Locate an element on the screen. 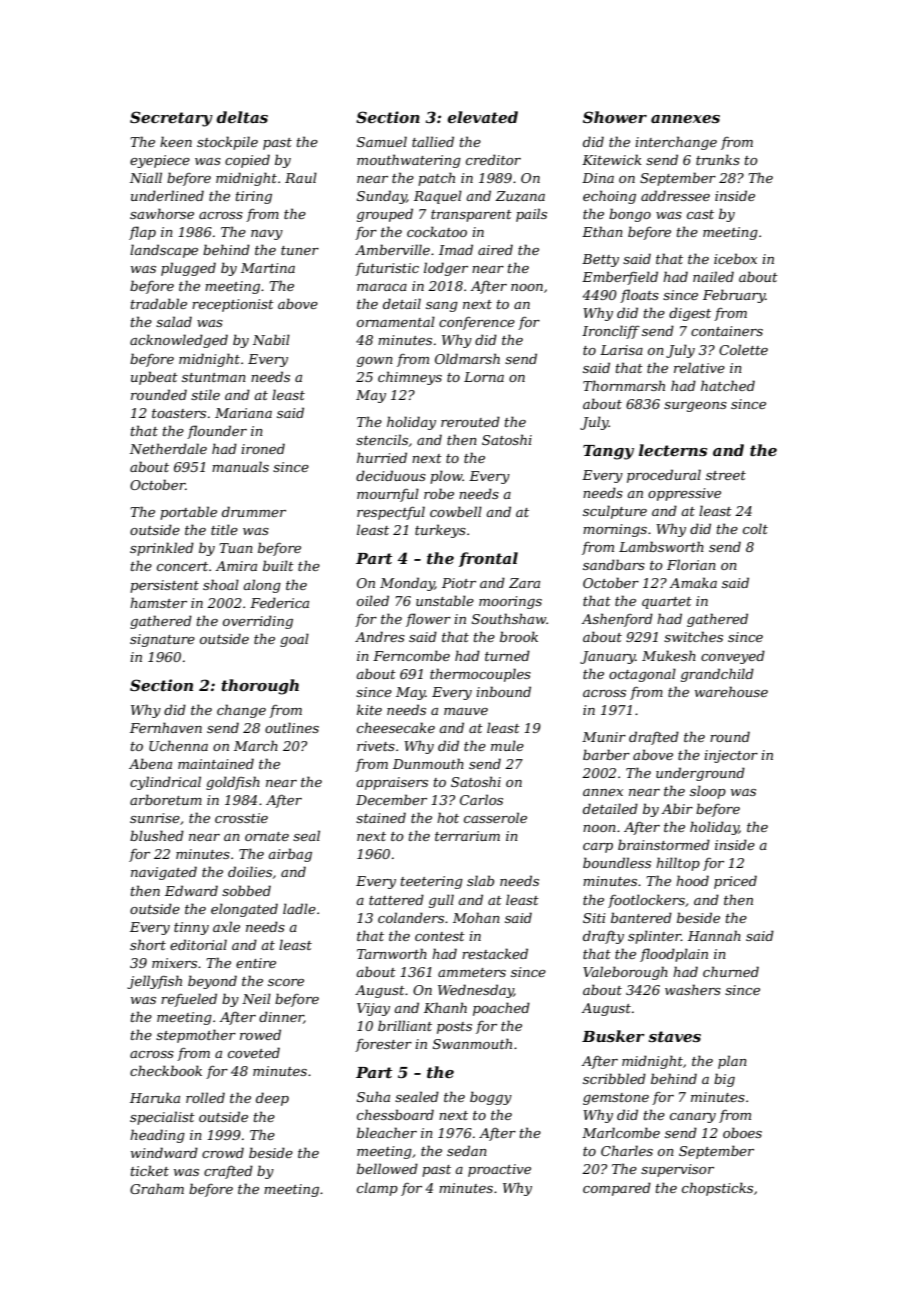  Shower is located at coordinates (615, 117).
